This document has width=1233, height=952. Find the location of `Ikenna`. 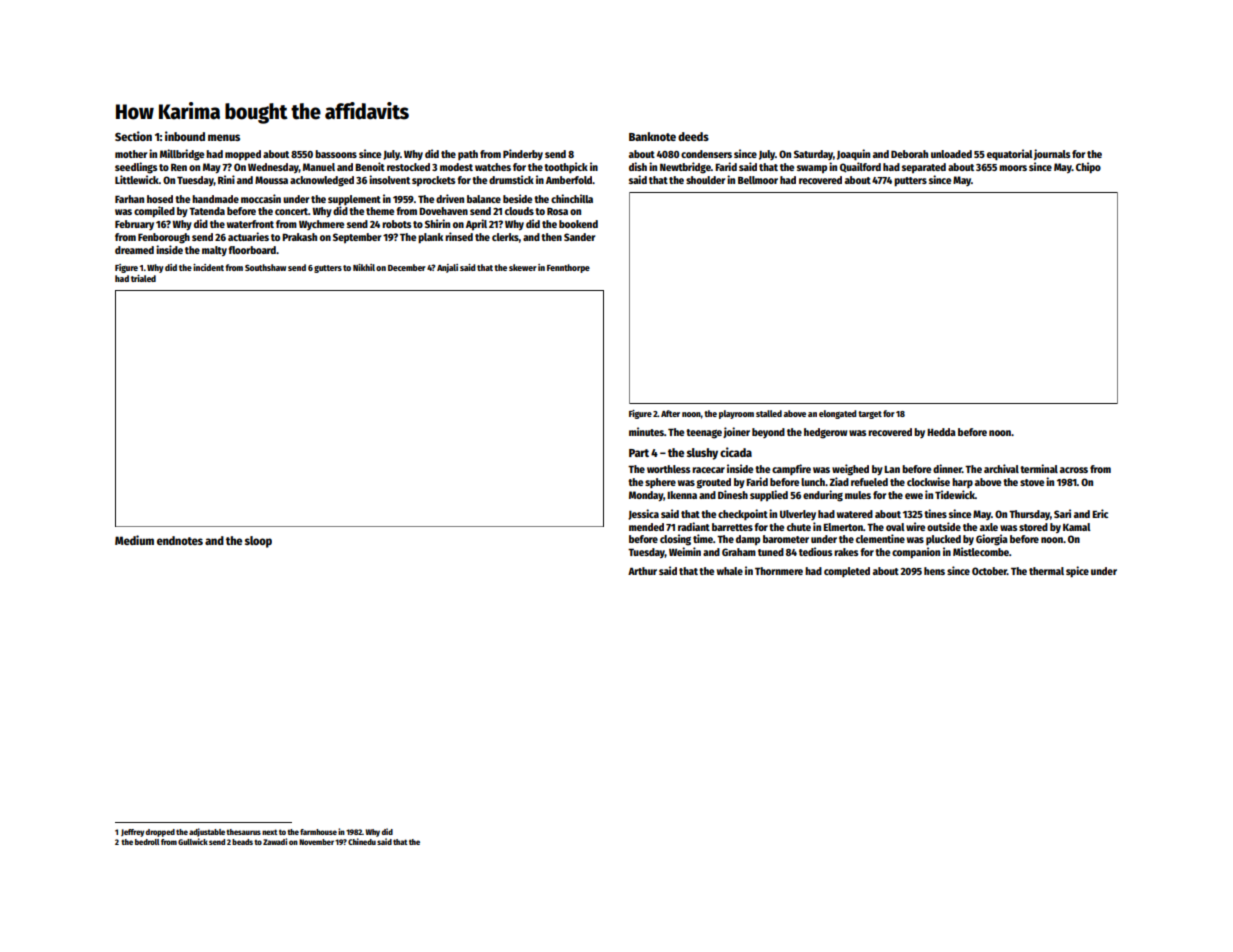

Ikenna is located at coordinates (682, 495).
